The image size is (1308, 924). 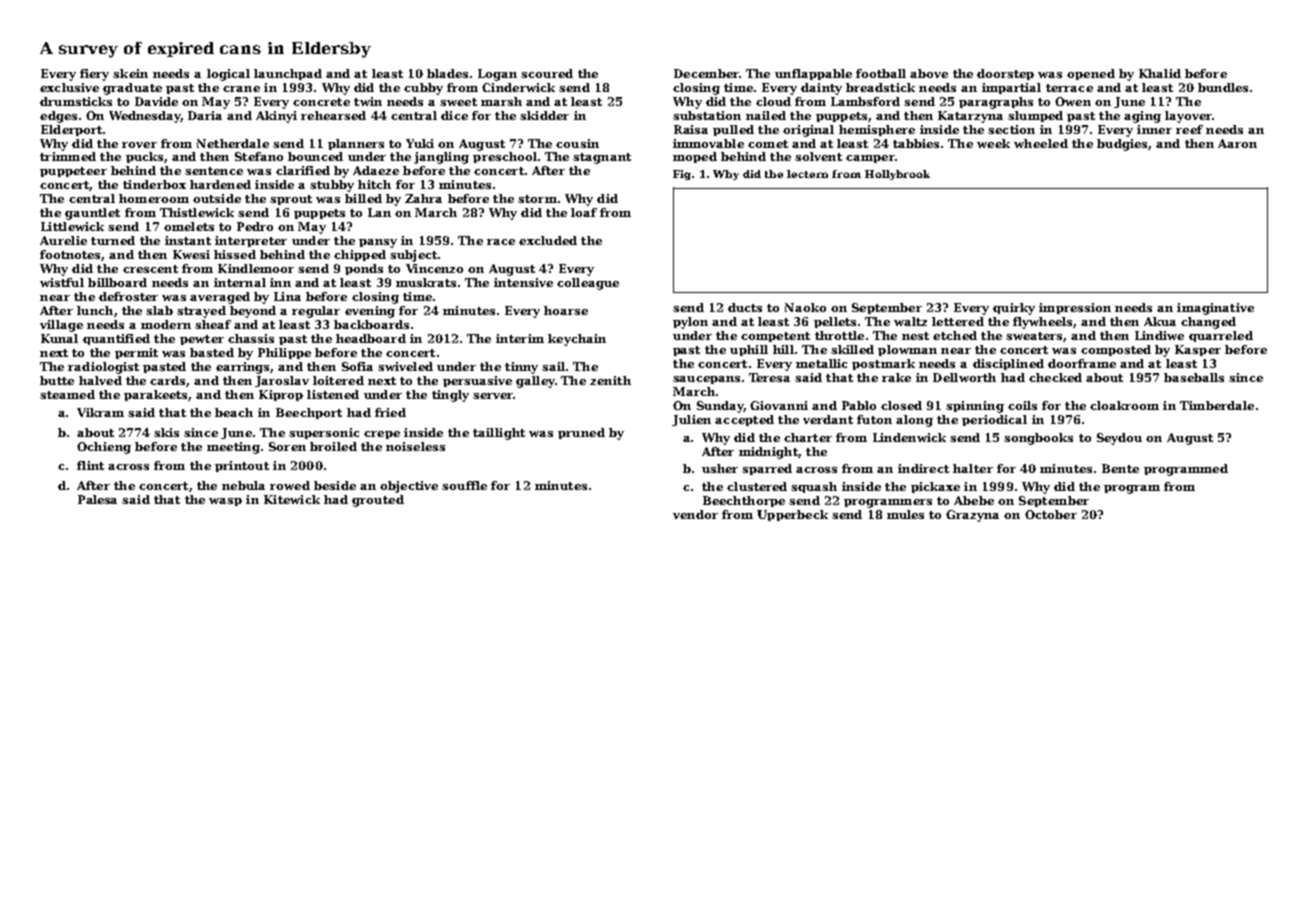 What do you see at coordinates (1215, 309) in the page?
I see `imaginative` at bounding box center [1215, 309].
